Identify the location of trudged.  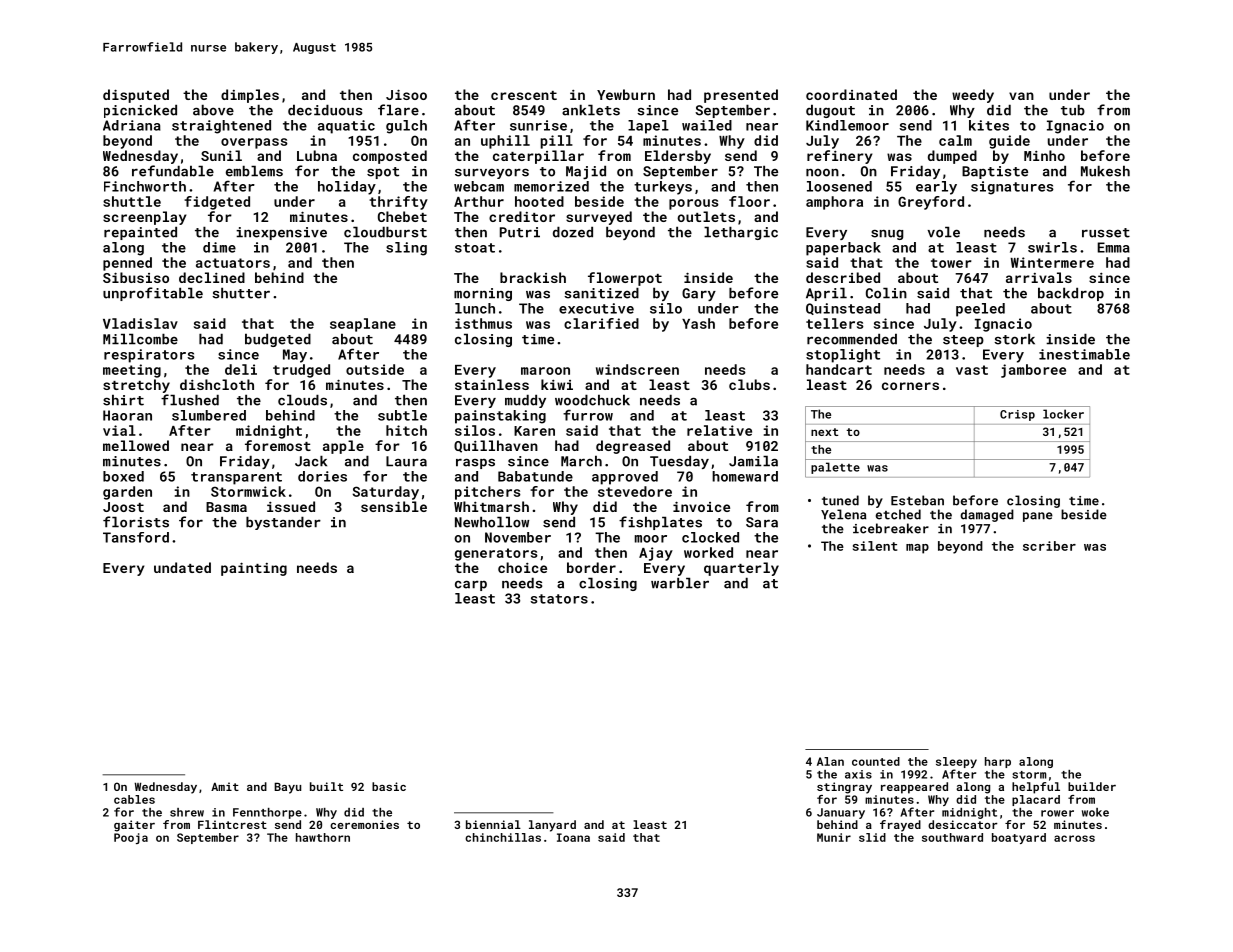
(301, 371).
